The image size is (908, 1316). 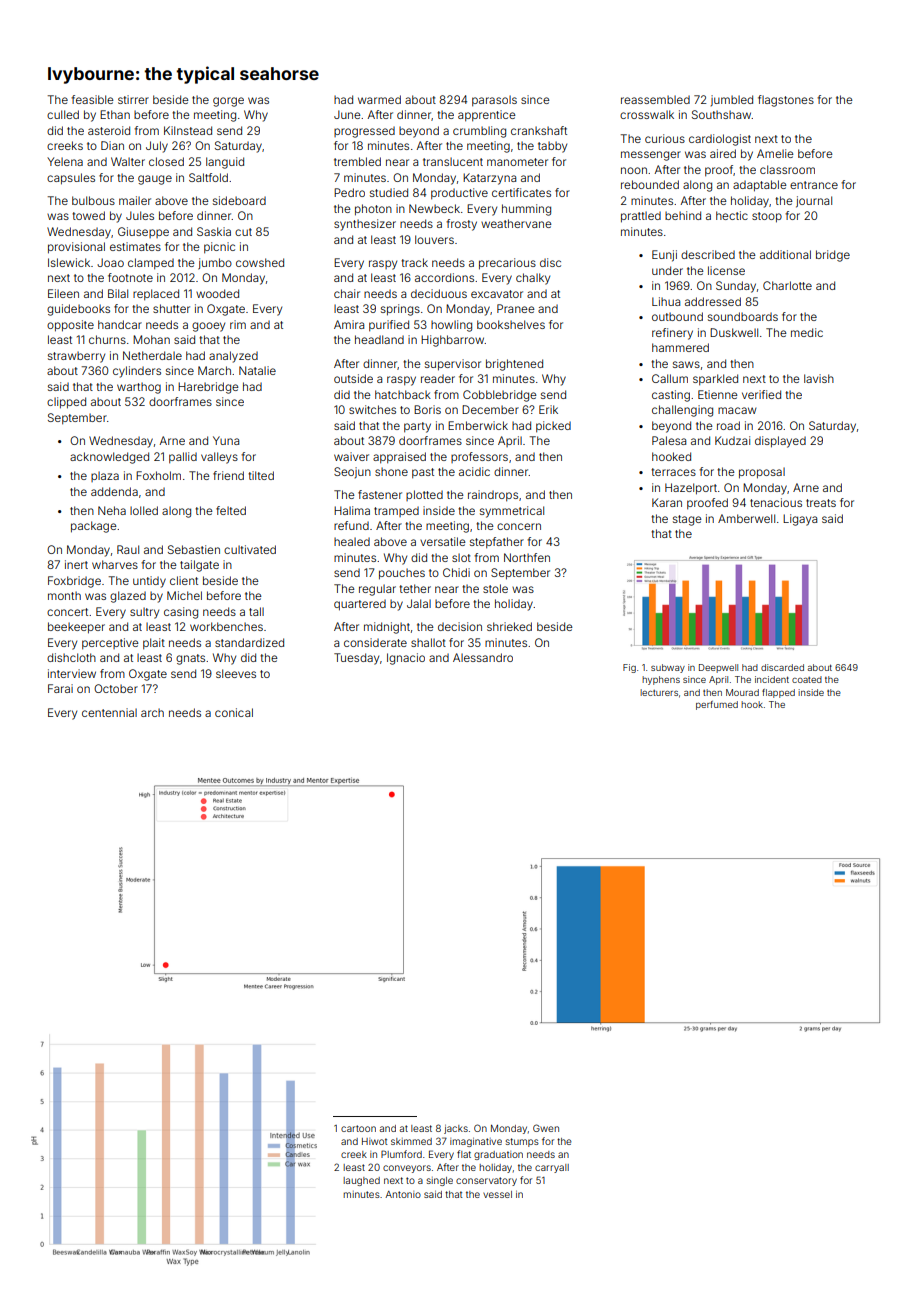 I want to click on reassembled, so click(x=655, y=99).
